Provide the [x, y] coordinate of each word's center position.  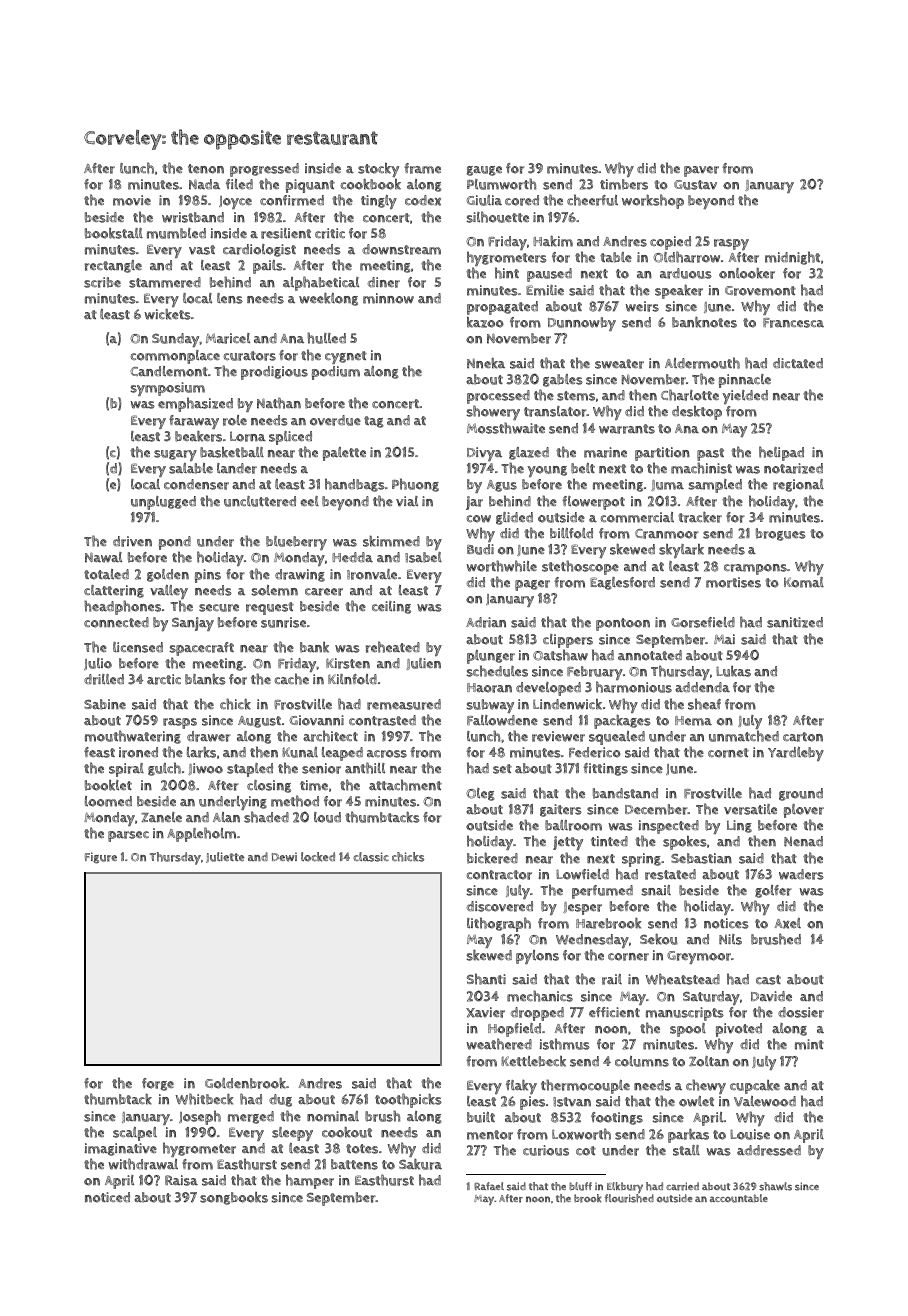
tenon [206, 169]
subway [490, 706]
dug [280, 1100]
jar [474, 503]
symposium [168, 390]
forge [158, 1084]
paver [701, 171]
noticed [107, 1197]
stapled [250, 770]
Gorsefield [703, 622]
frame [422, 168]
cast [768, 980]
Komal [804, 582]
